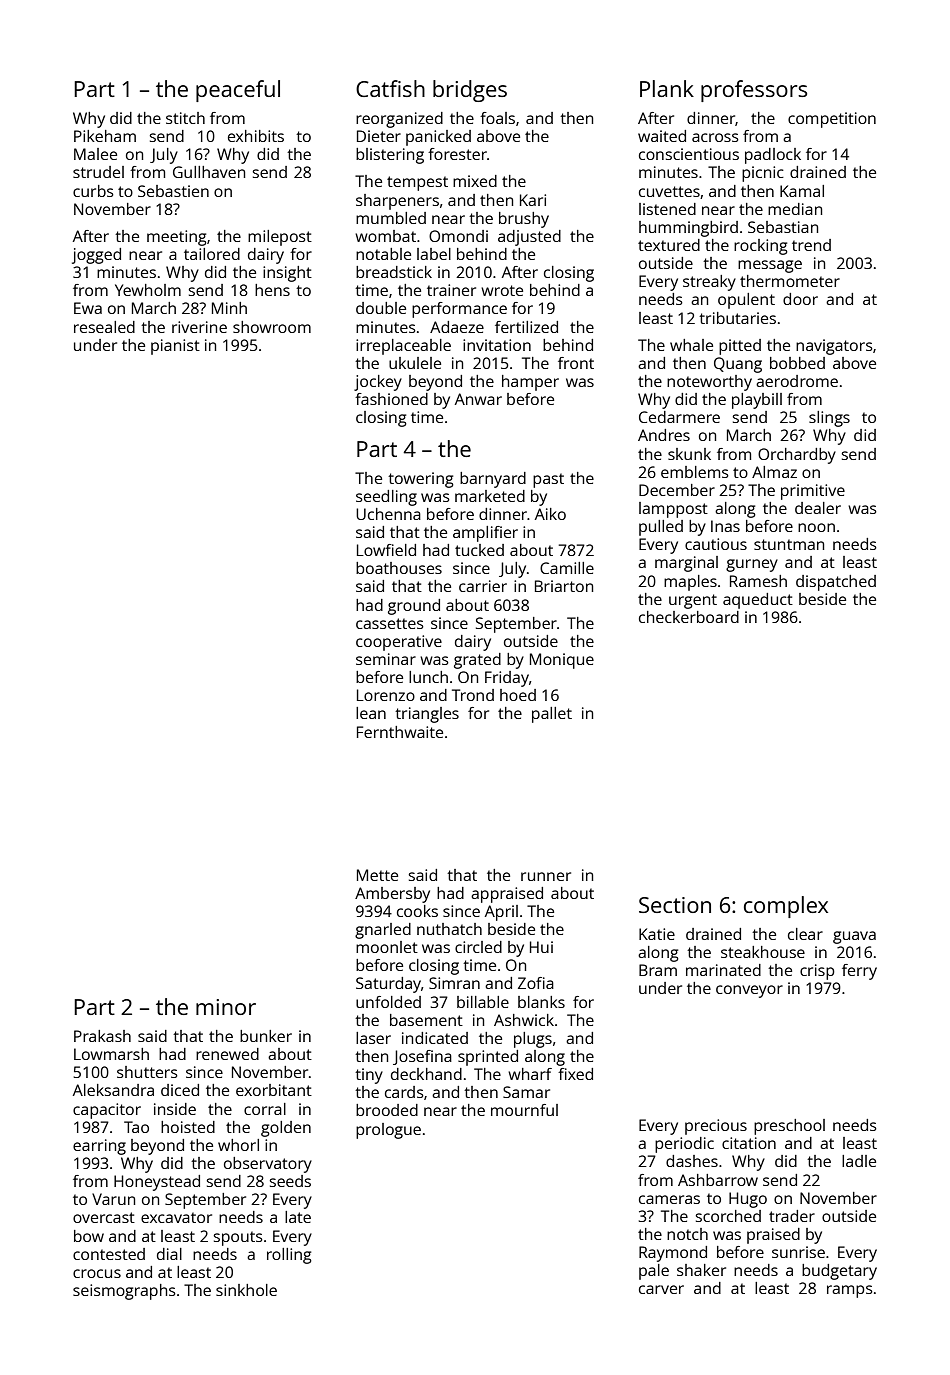 This page has width=950, height=1375. What do you see at coordinates (550, 514) in the page?
I see `Aiko` at bounding box center [550, 514].
